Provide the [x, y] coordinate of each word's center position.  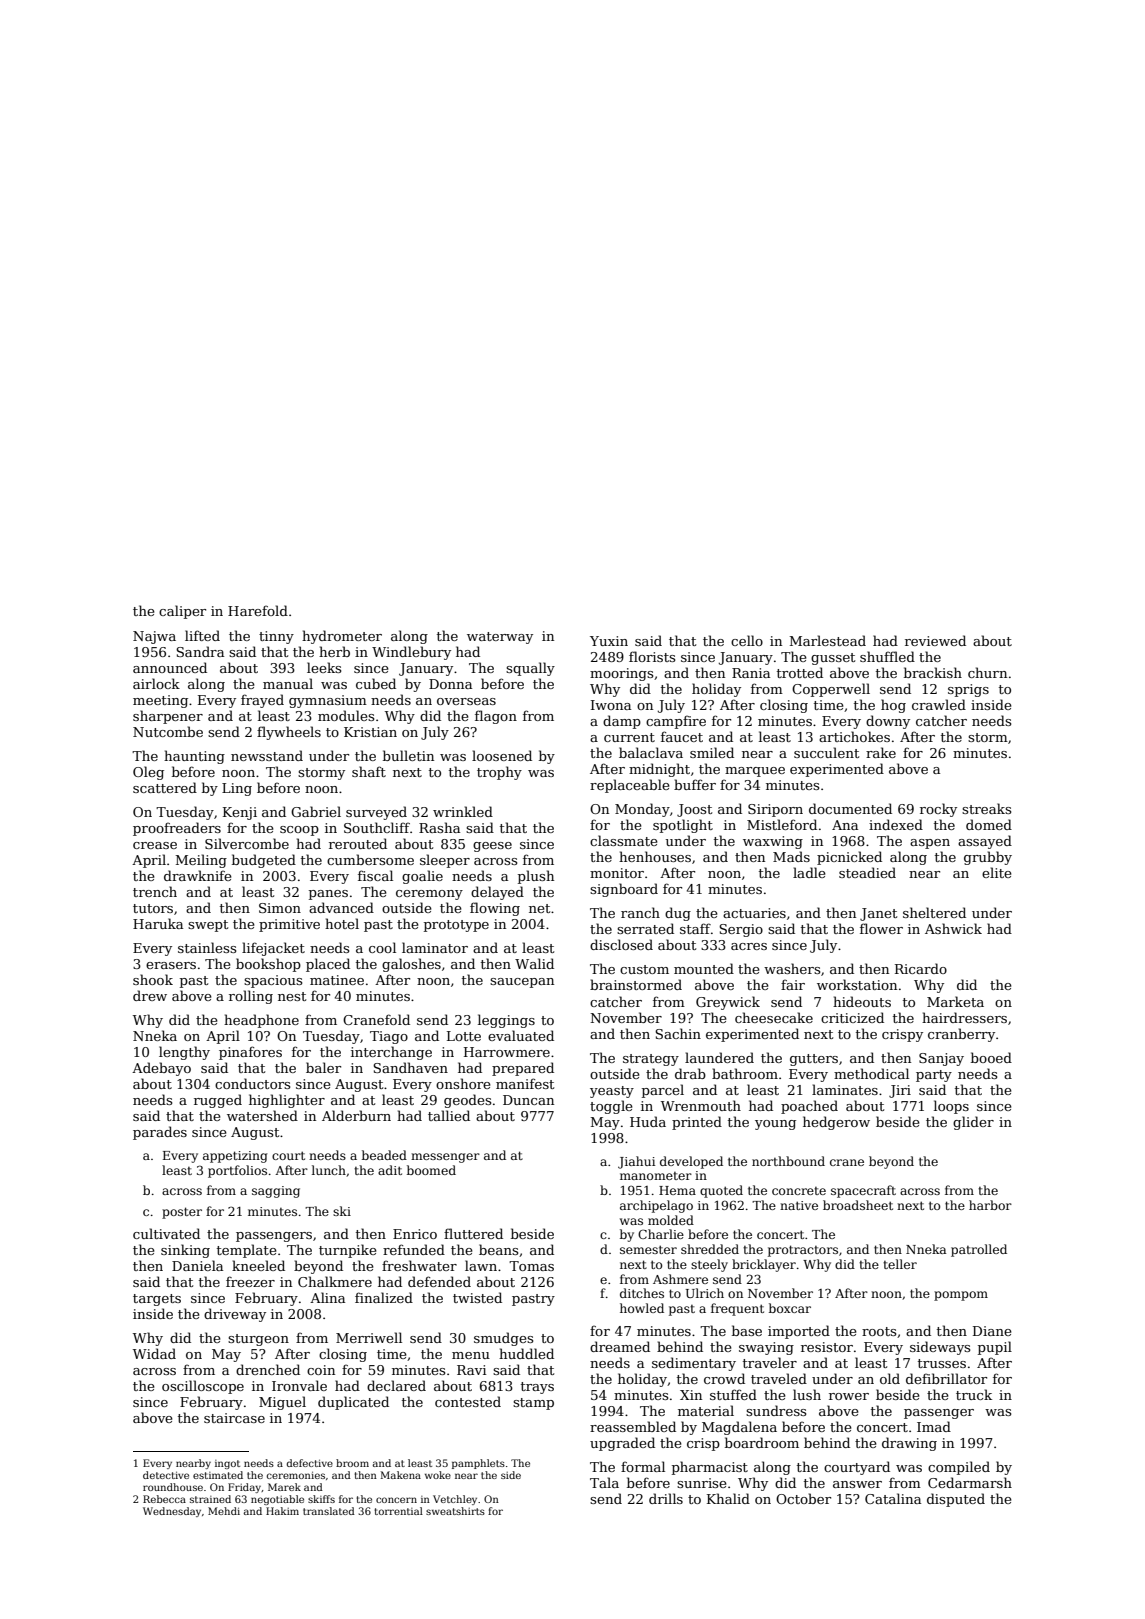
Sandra [200, 651]
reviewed [935, 640]
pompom [961, 1296]
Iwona [611, 705]
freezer [250, 1281]
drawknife [198, 875]
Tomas [531, 1266]
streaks [986, 808]
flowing [495, 909]
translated [329, 1511]
